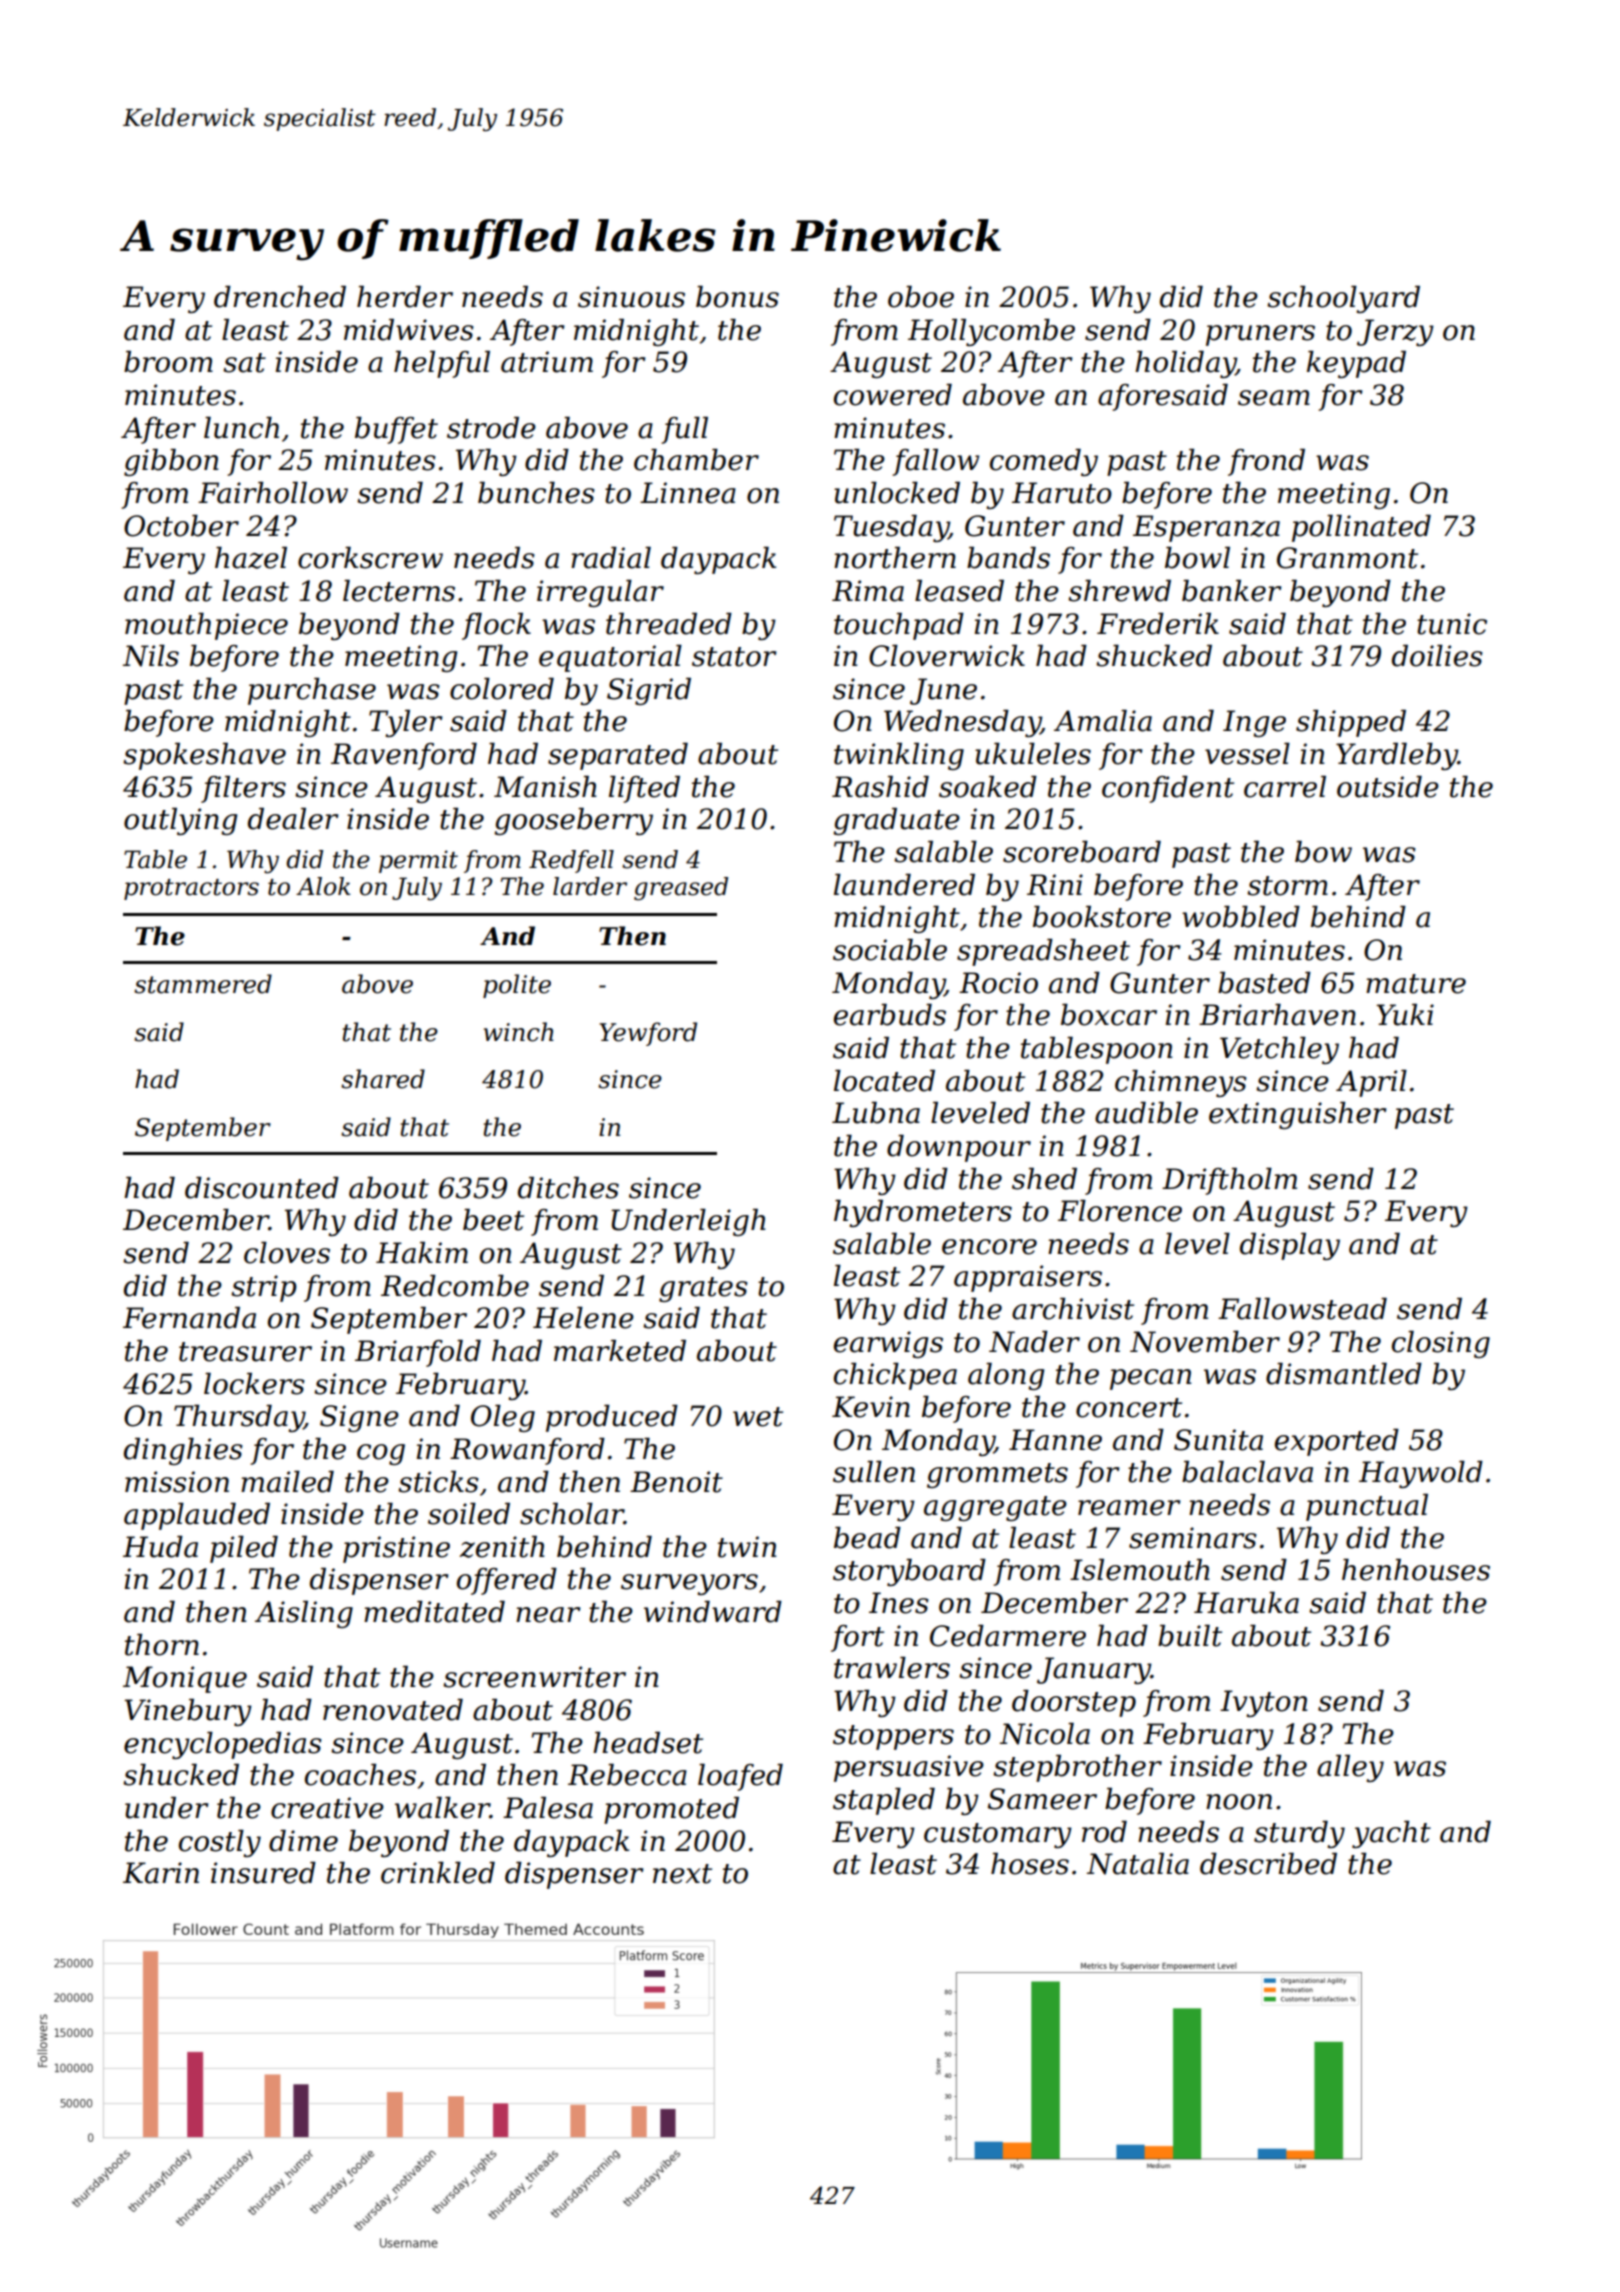  What do you see at coordinates (1241, 917) in the screenshot?
I see `wobbled` at bounding box center [1241, 917].
